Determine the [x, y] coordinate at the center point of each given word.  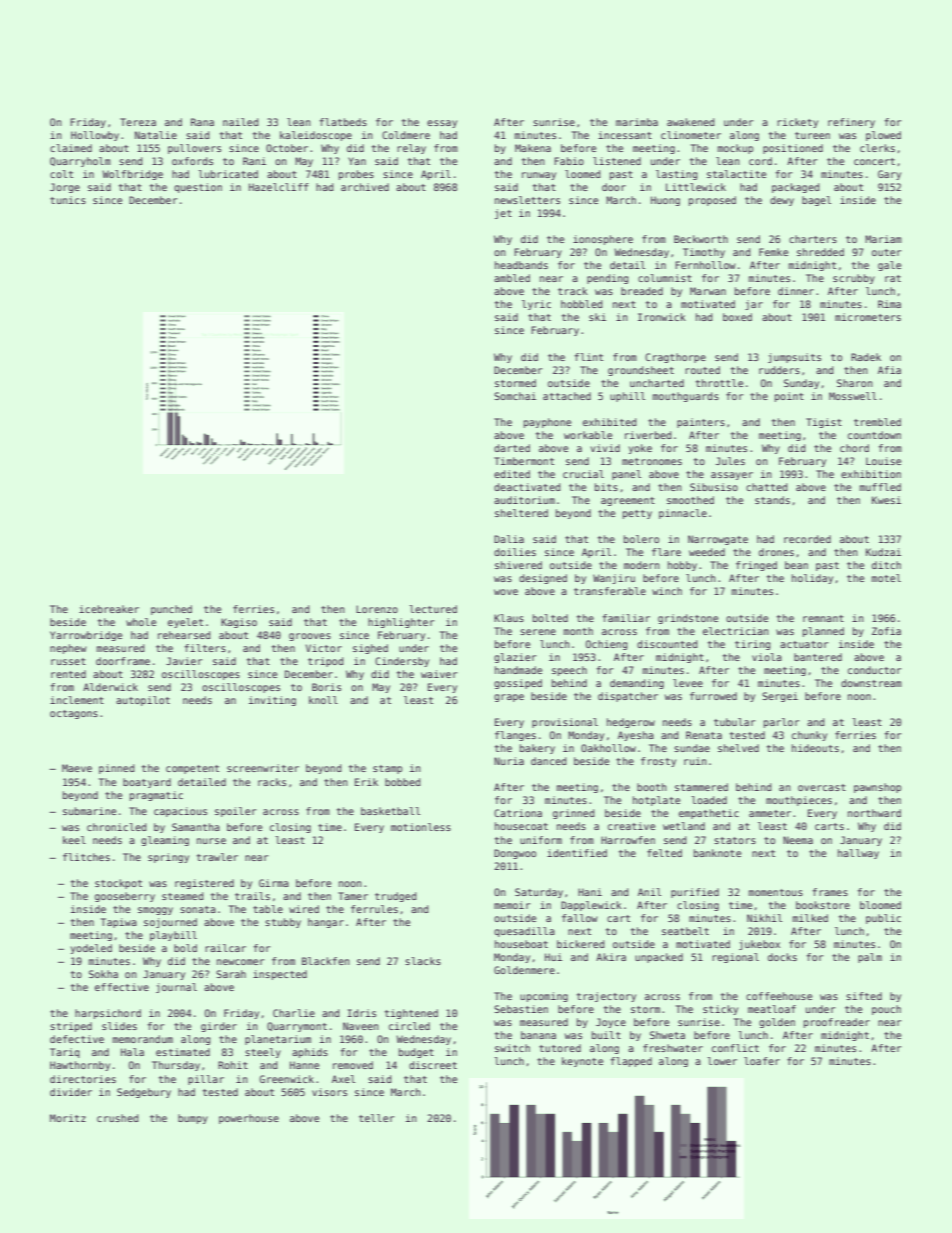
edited [512, 474]
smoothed [690, 500]
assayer [732, 476]
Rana [202, 122]
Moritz [68, 1118]
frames [830, 892]
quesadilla [524, 932]
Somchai [515, 396]
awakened [690, 122]
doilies [515, 552]
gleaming [165, 841]
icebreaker [109, 609]
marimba [637, 122]
